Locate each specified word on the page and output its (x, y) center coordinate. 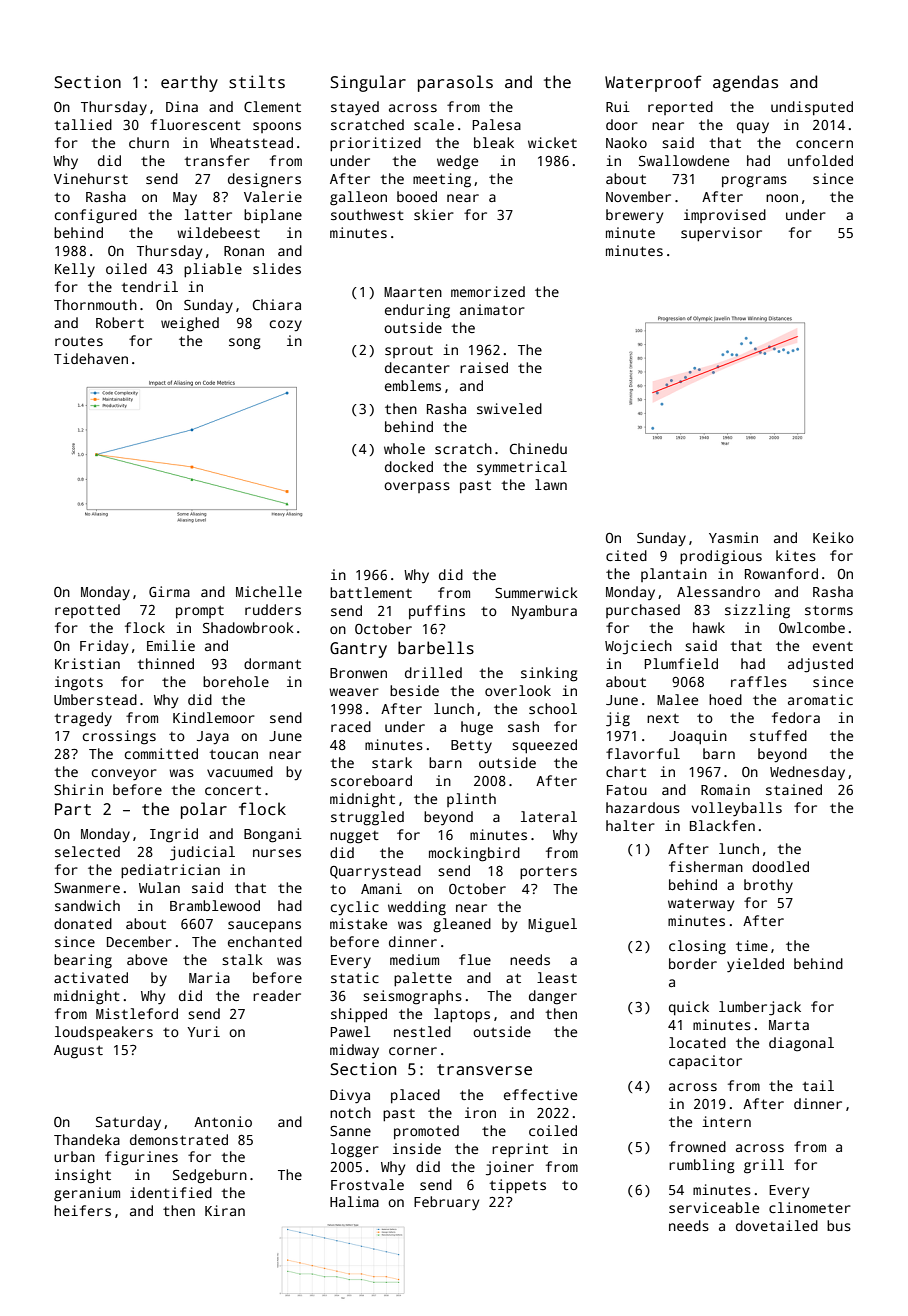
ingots (79, 683)
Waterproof (653, 83)
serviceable (714, 1207)
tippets (517, 1186)
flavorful (643, 753)
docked (409, 466)
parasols (455, 83)
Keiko (833, 537)
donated (83, 923)
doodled (780, 866)
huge (477, 728)
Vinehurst (91, 178)
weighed (190, 324)
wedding (417, 908)
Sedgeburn (210, 1176)
